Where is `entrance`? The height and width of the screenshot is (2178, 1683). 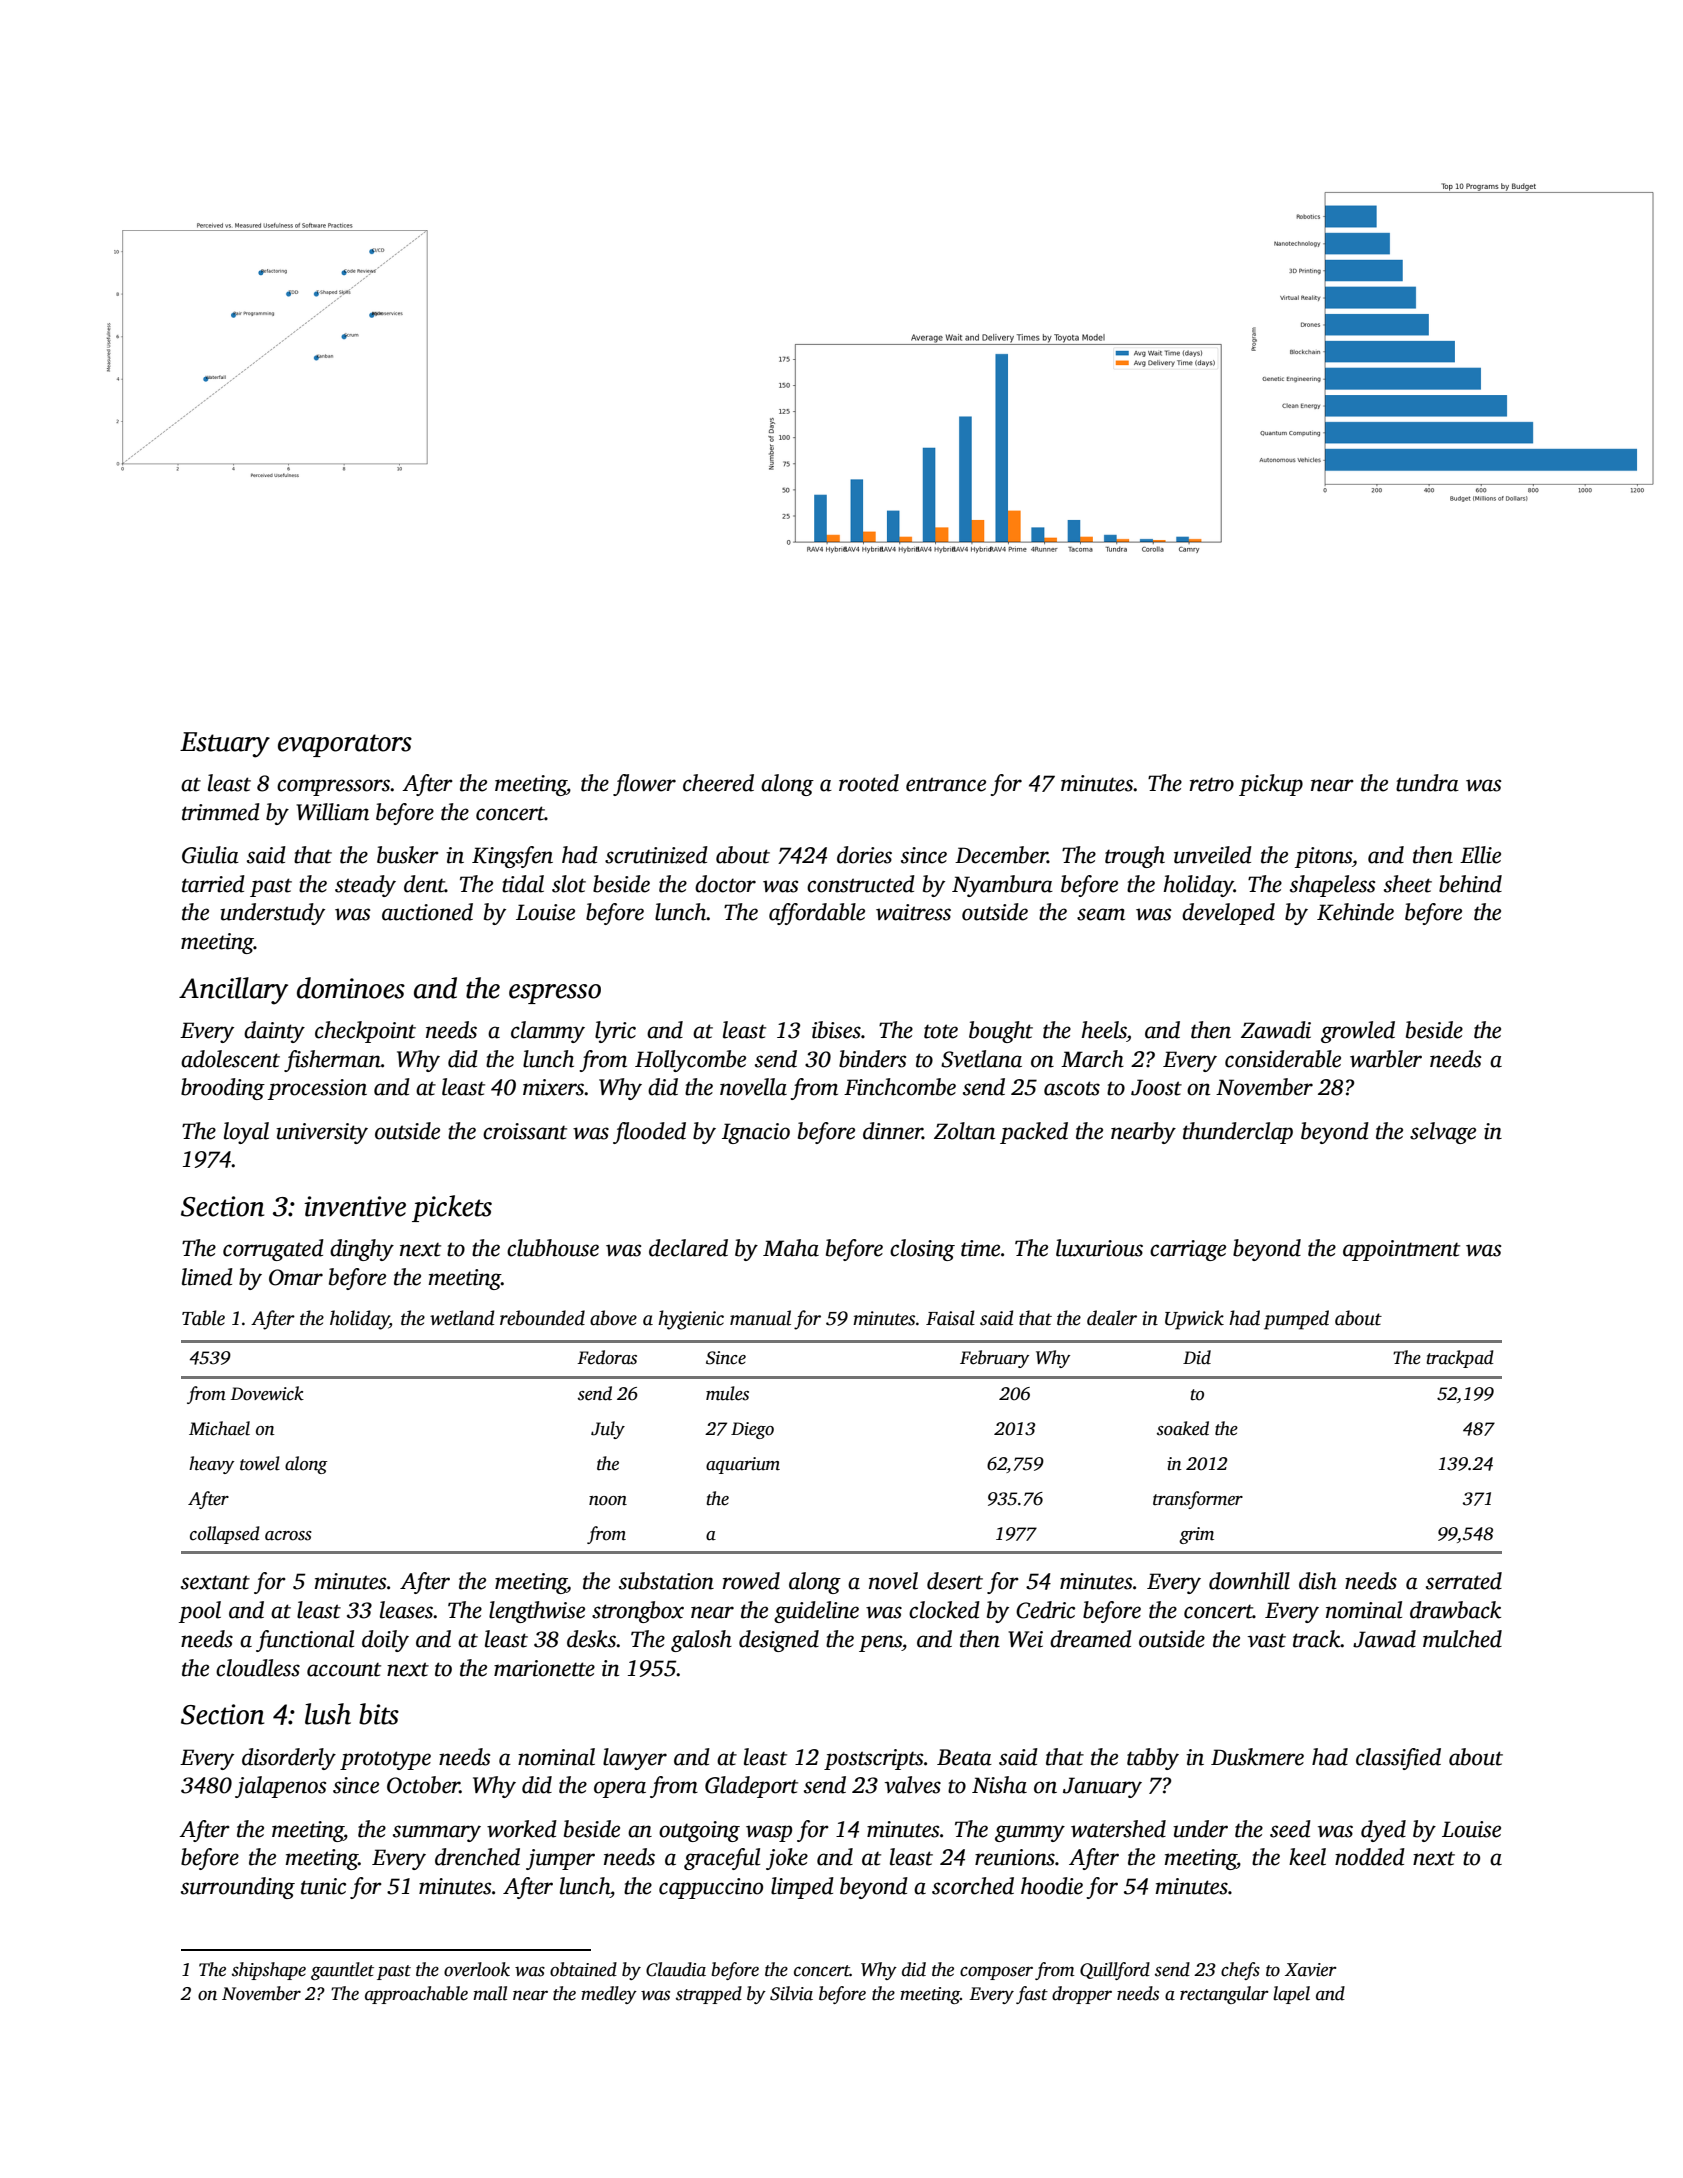 entrance is located at coordinates (946, 784).
